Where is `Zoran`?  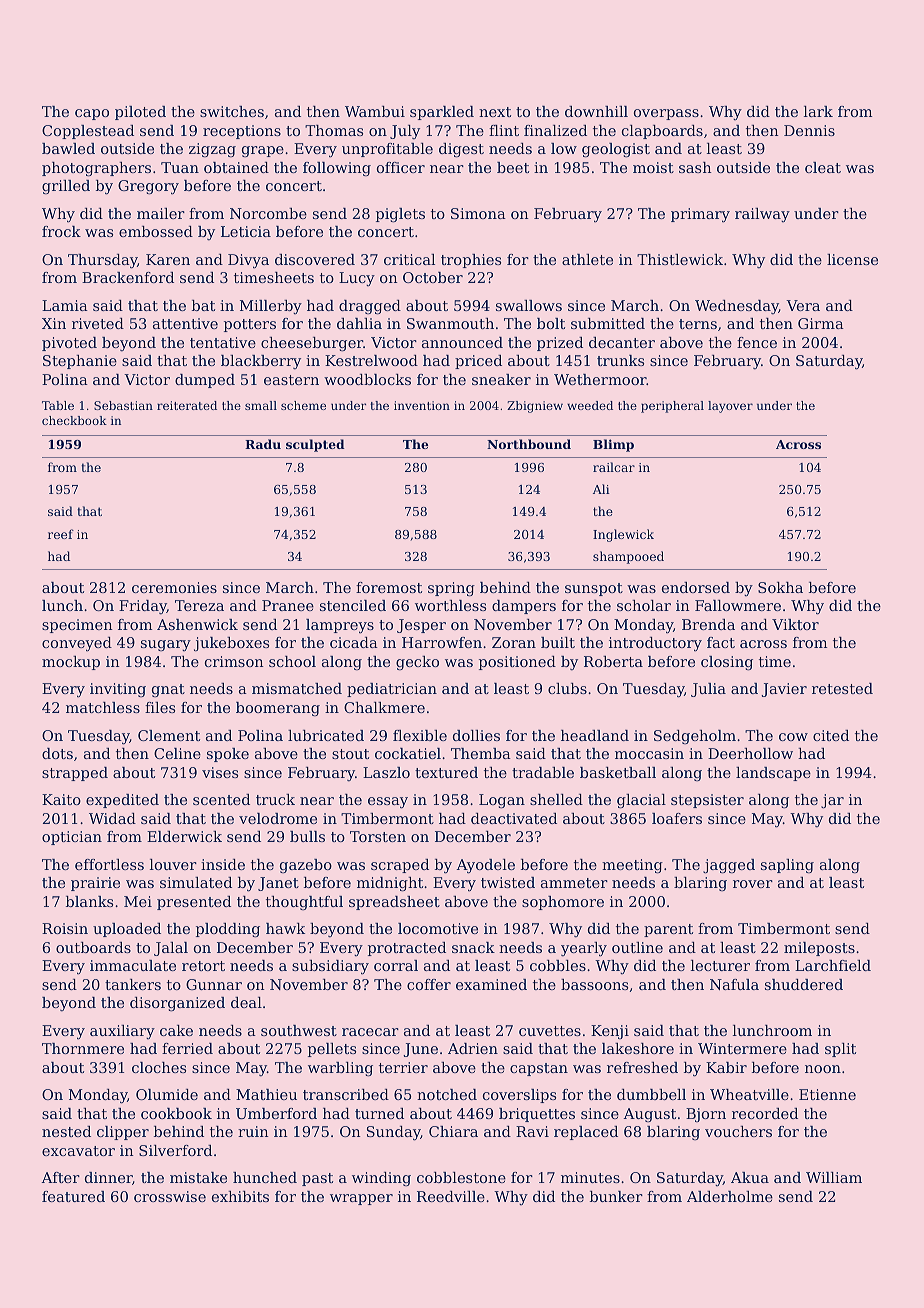
Zoran is located at coordinates (514, 642).
